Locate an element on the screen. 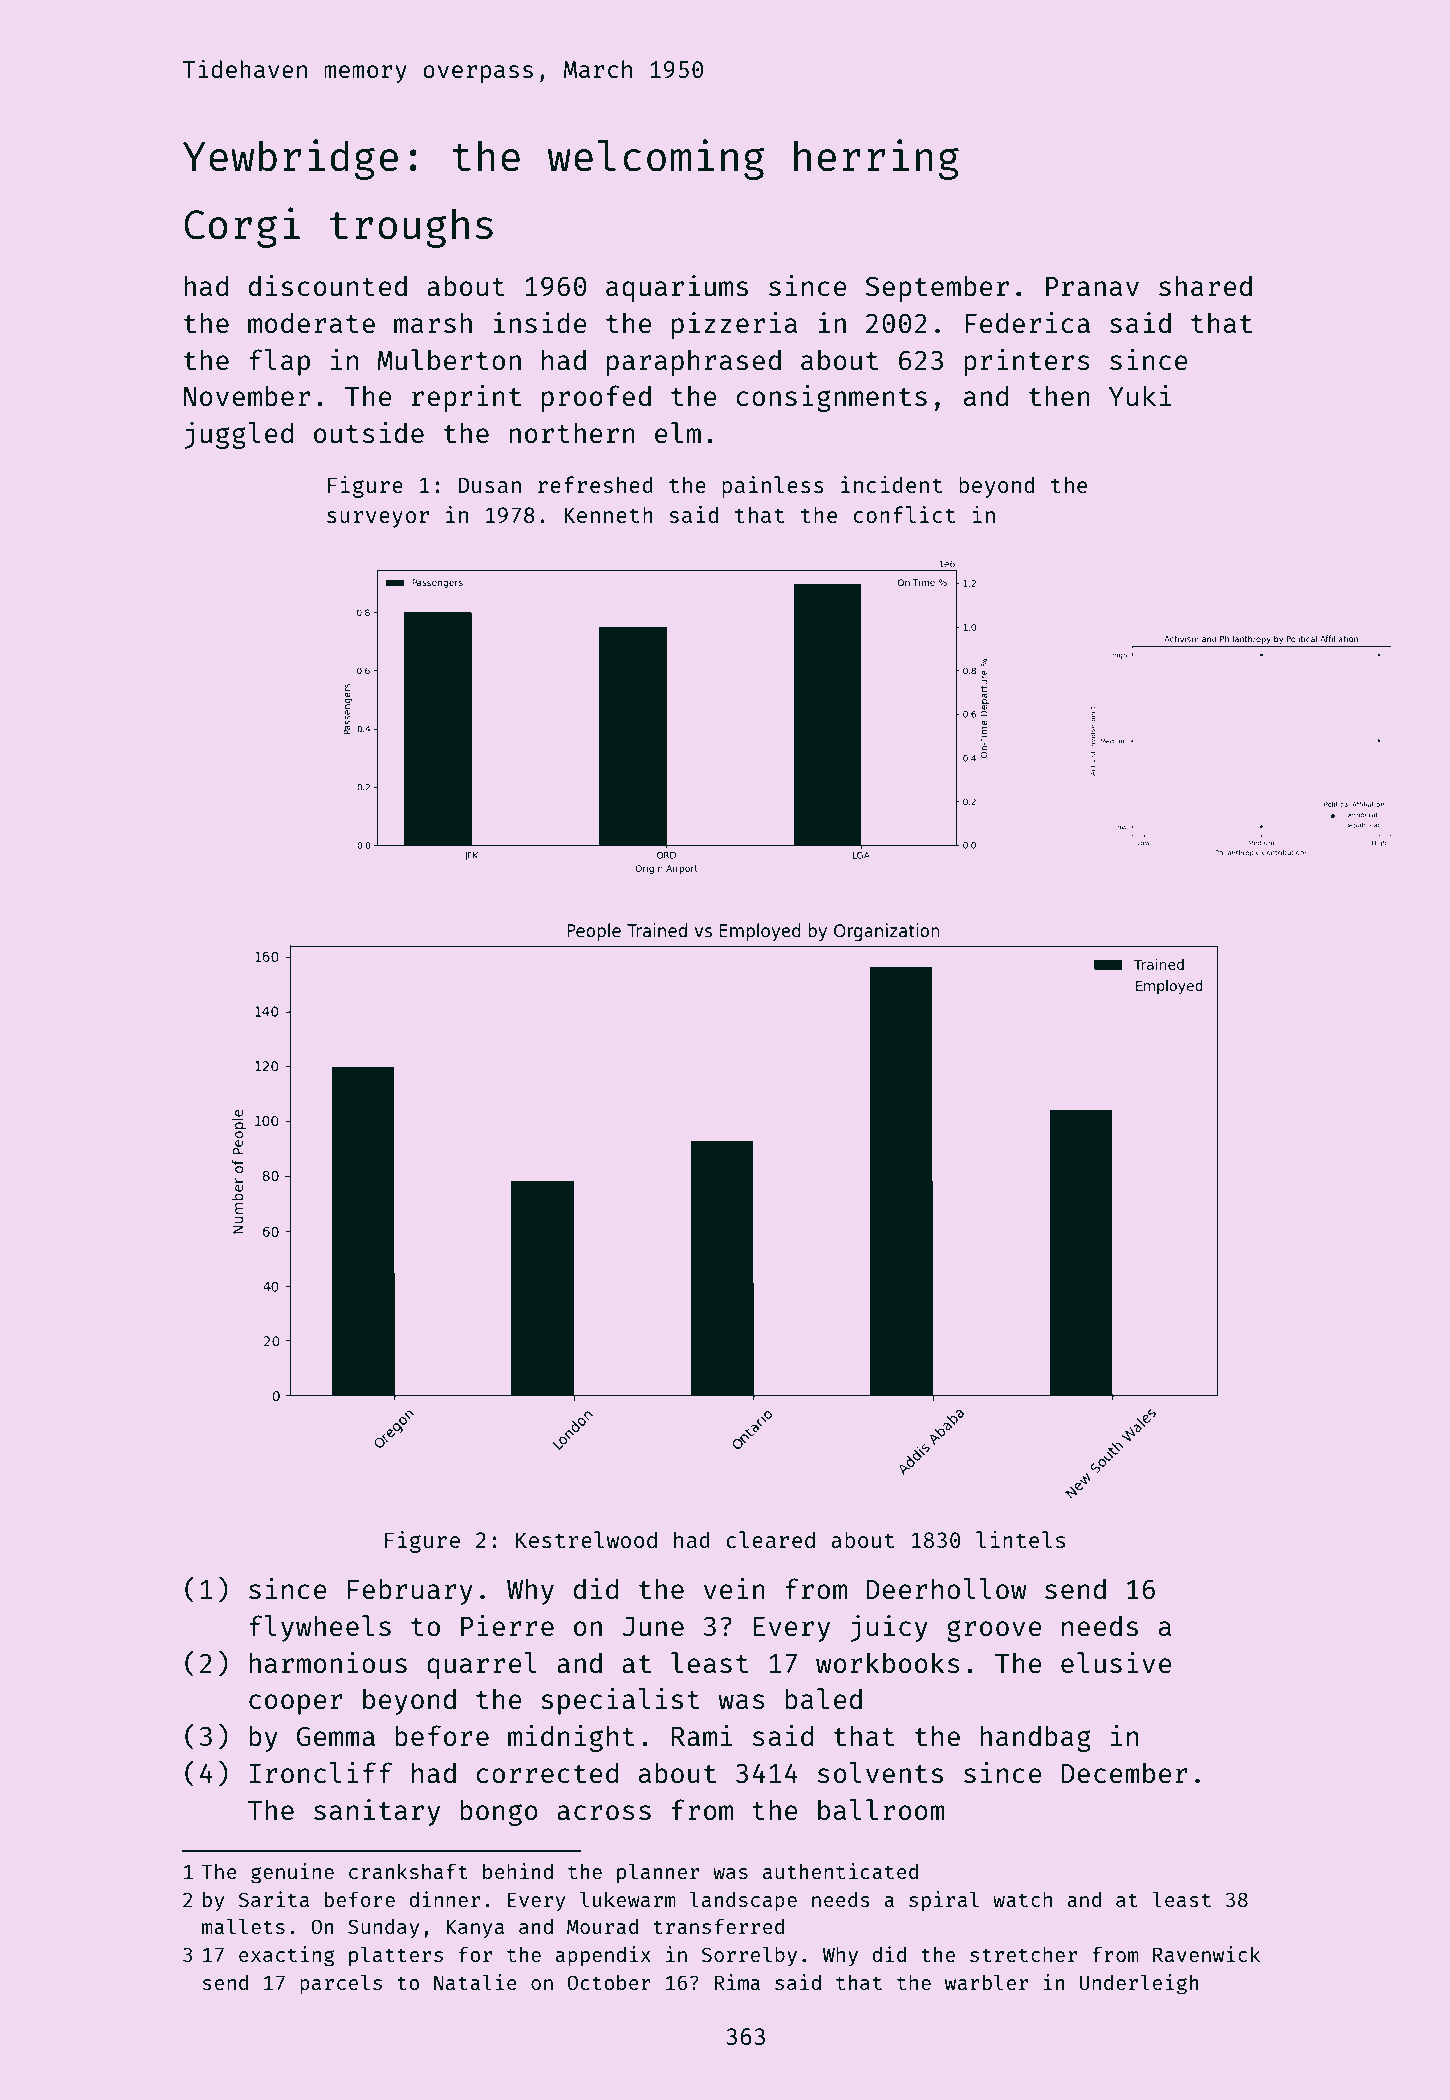 This screenshot has height=2100, width=1450. conflict is located at coordinates (904, 514).
